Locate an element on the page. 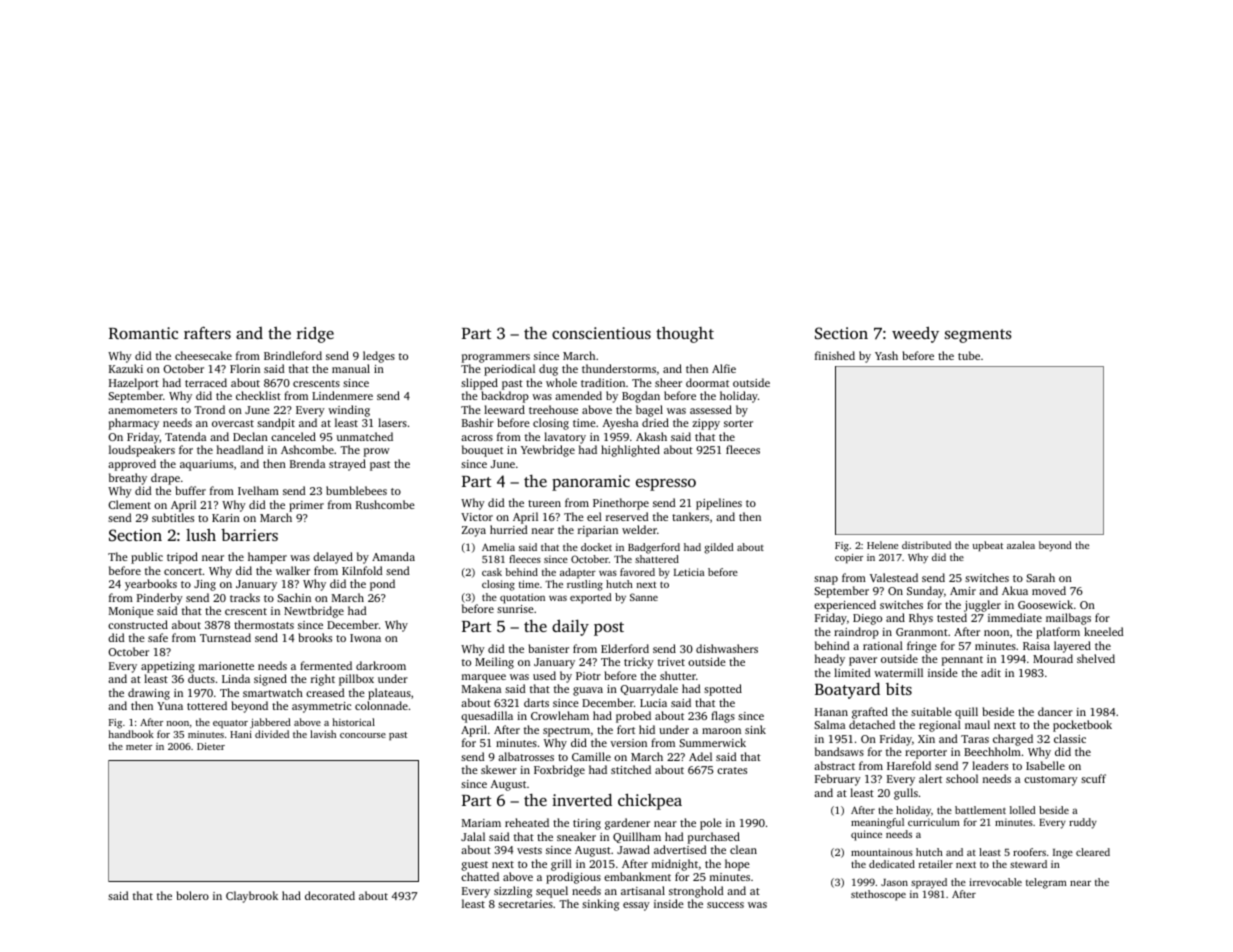 The image size is (1233, 952). bolero is located at coordinates (193, 895).
